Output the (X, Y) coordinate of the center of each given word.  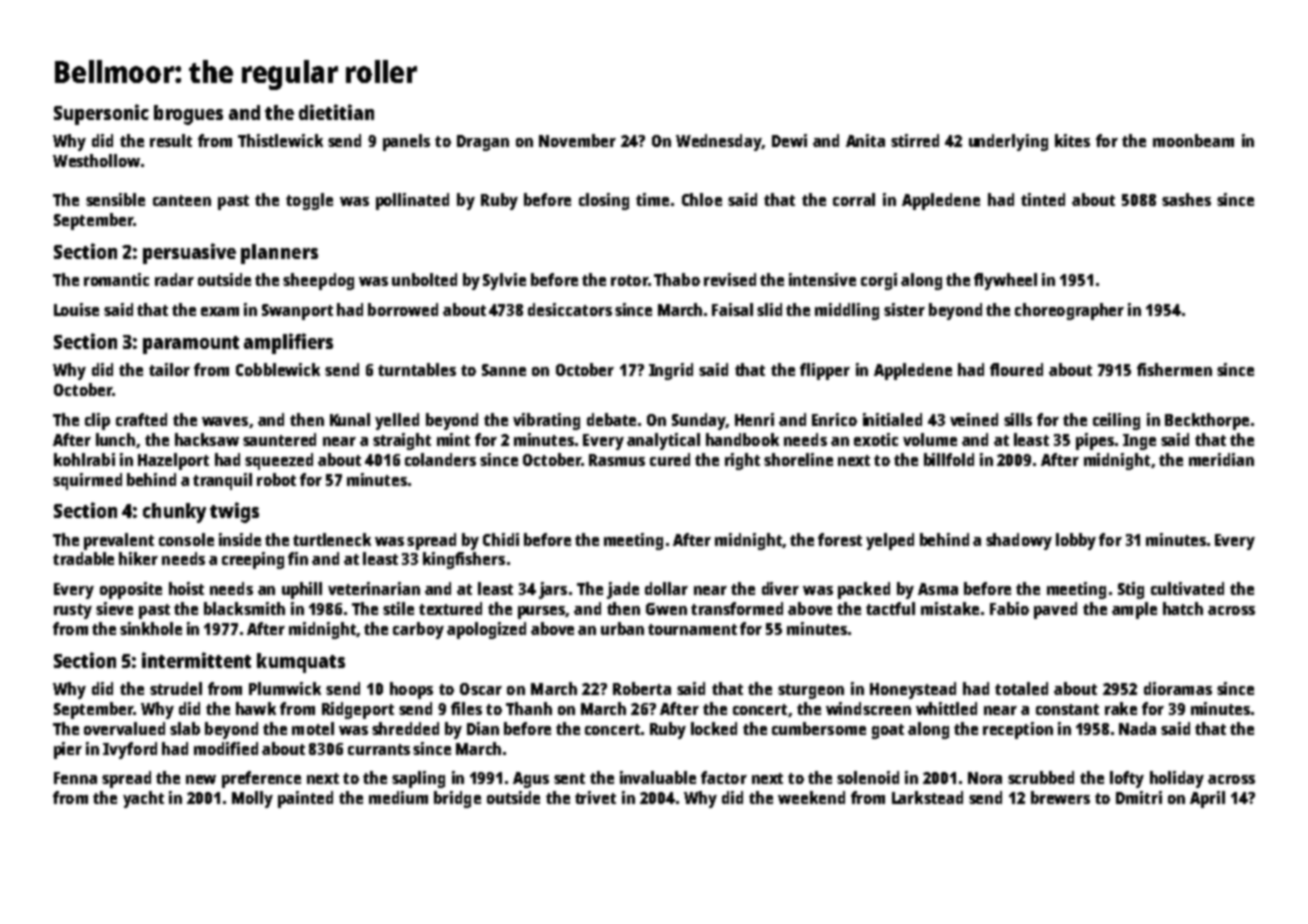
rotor (629, 280)
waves (225, 421)
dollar (666, 588)
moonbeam (1193, 140)
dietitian (336, 112)
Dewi (789, 140)
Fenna (75, 778)
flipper (825, 371)
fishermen (1174, 369)
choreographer (1069, 311)
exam (220, 311)
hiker (138, 558)
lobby (1076, 541)
